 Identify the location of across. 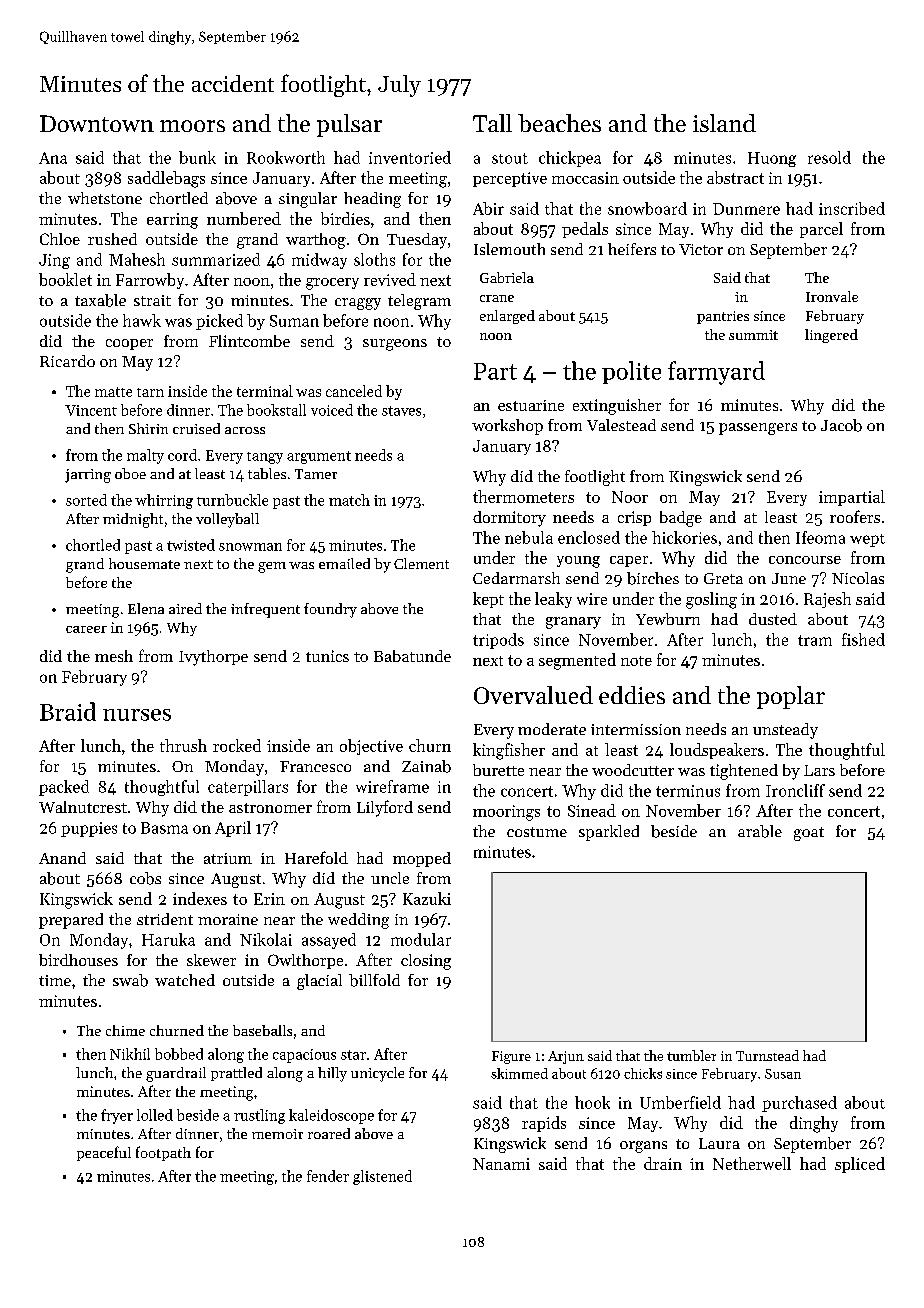
(245, 430).
